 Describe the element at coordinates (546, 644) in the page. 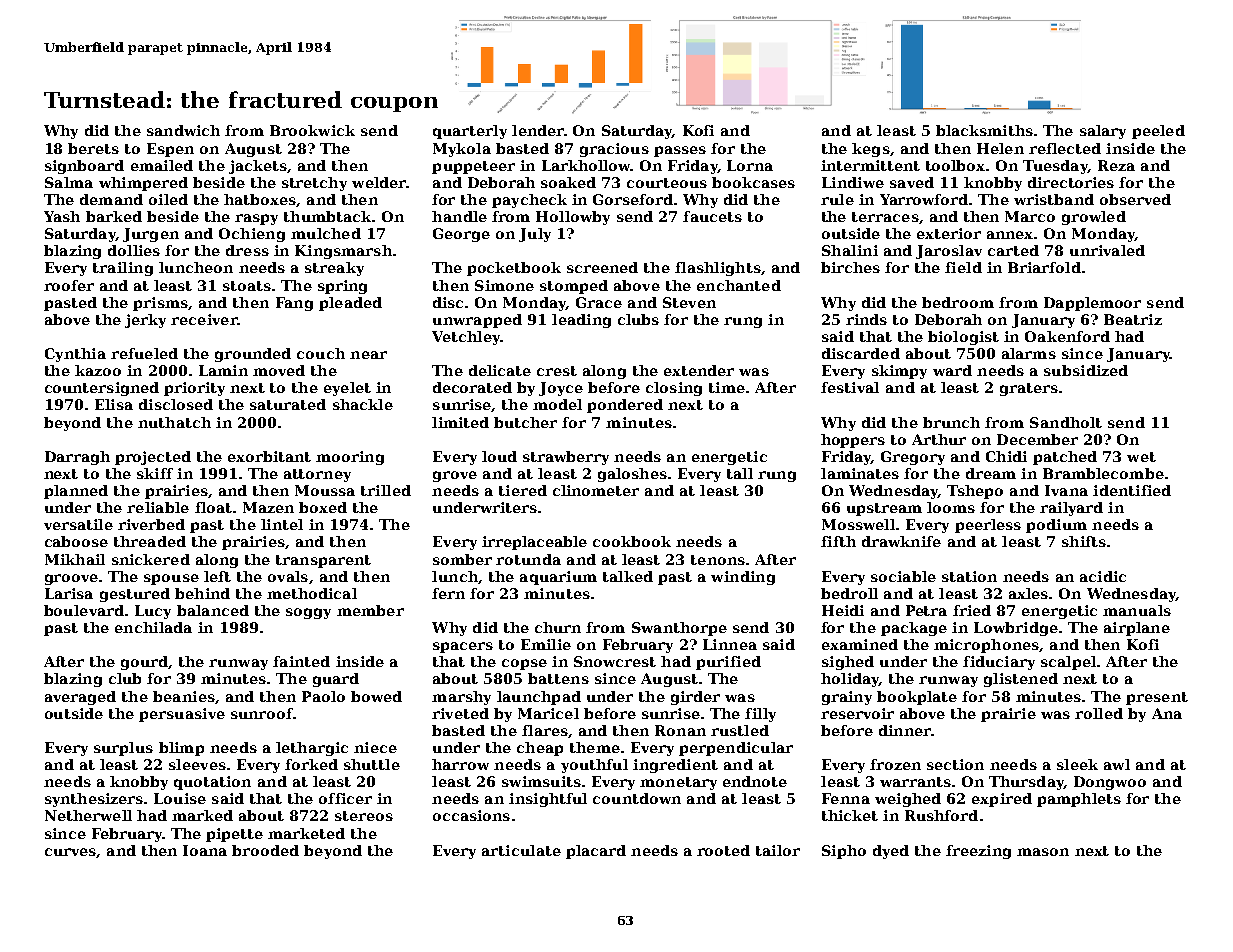

I see `Emilie` at that location.
